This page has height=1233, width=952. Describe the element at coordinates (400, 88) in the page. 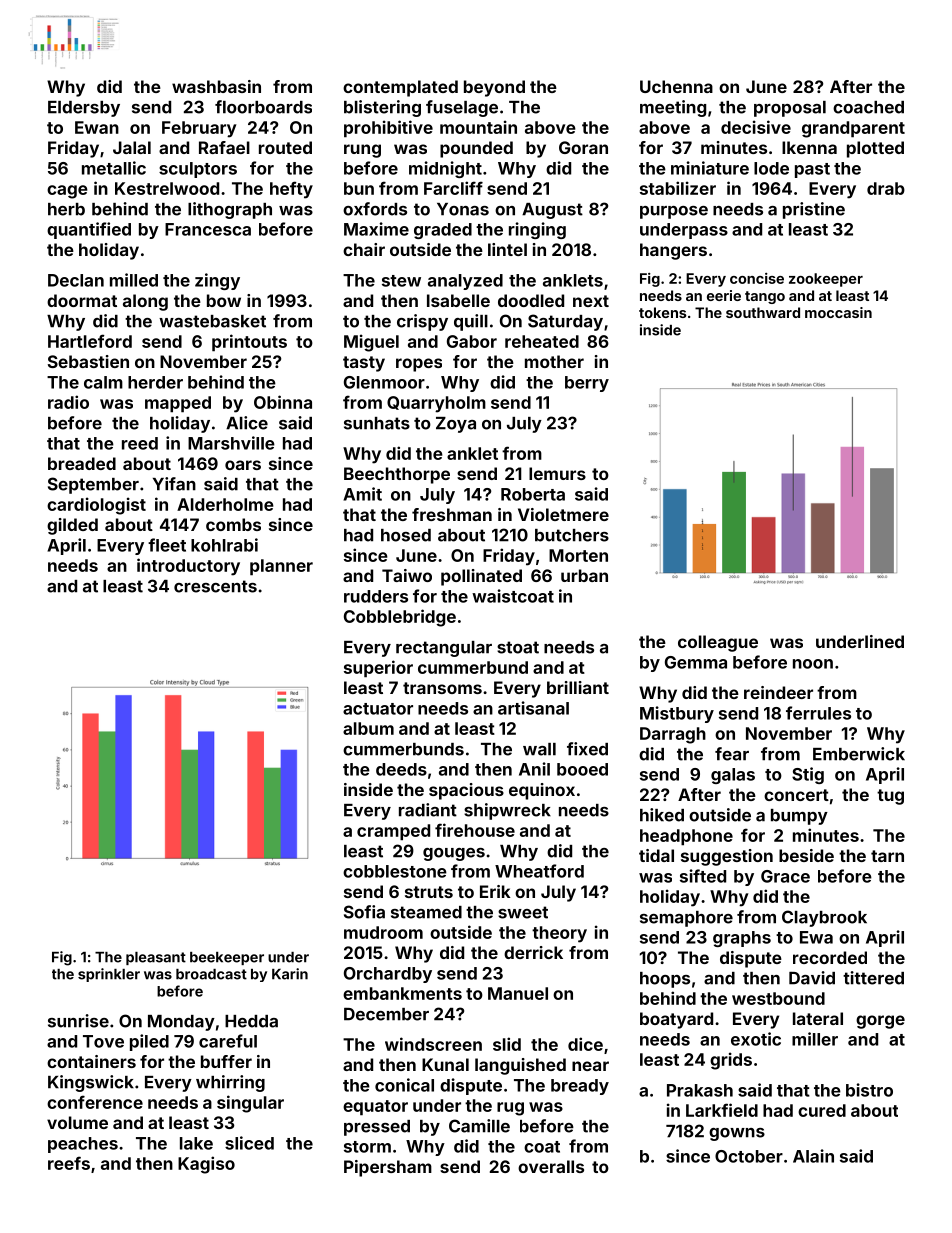

I see `contemplated` at that location.
